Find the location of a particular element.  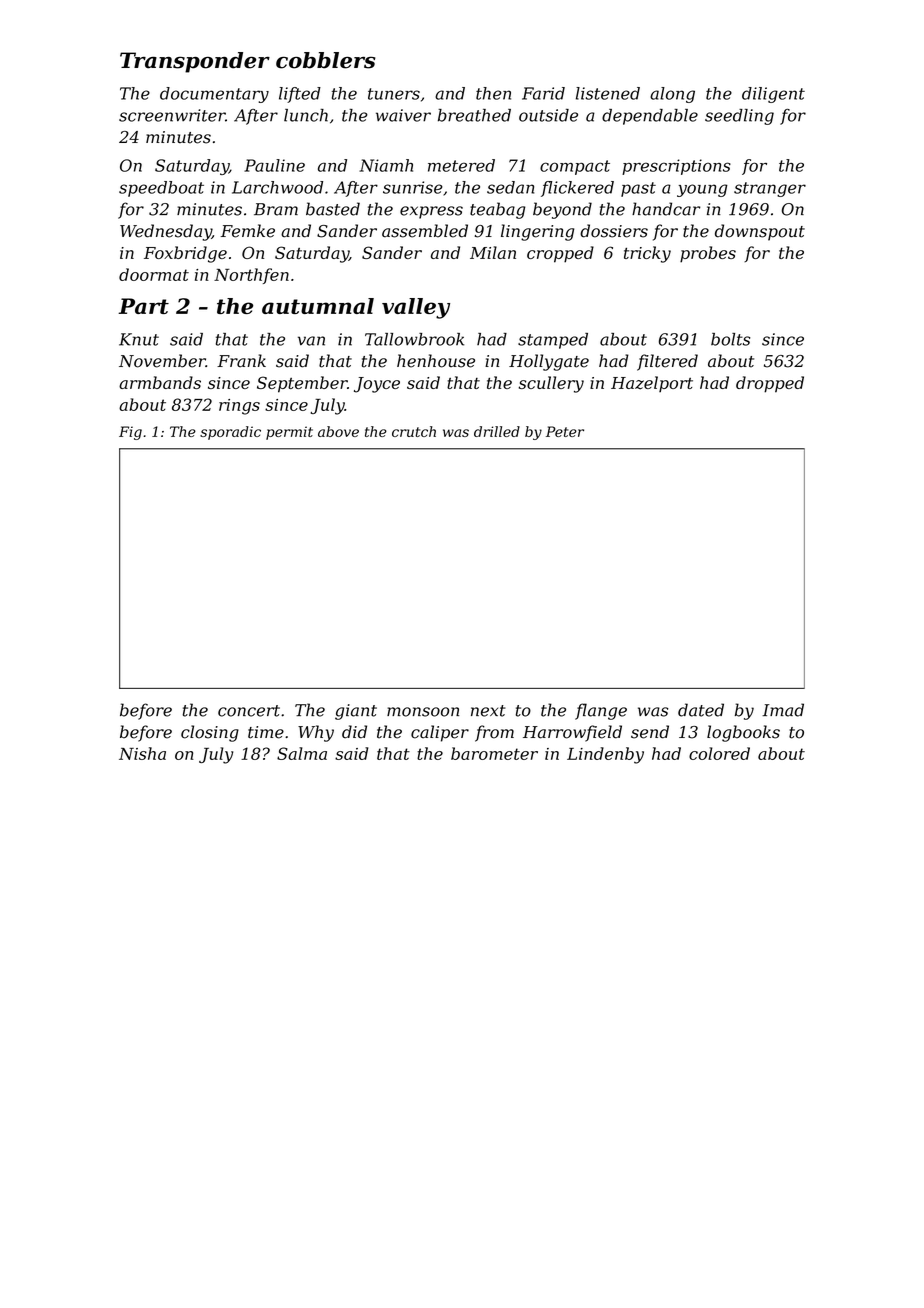

henhouse is located at coordinates (436, 361).
